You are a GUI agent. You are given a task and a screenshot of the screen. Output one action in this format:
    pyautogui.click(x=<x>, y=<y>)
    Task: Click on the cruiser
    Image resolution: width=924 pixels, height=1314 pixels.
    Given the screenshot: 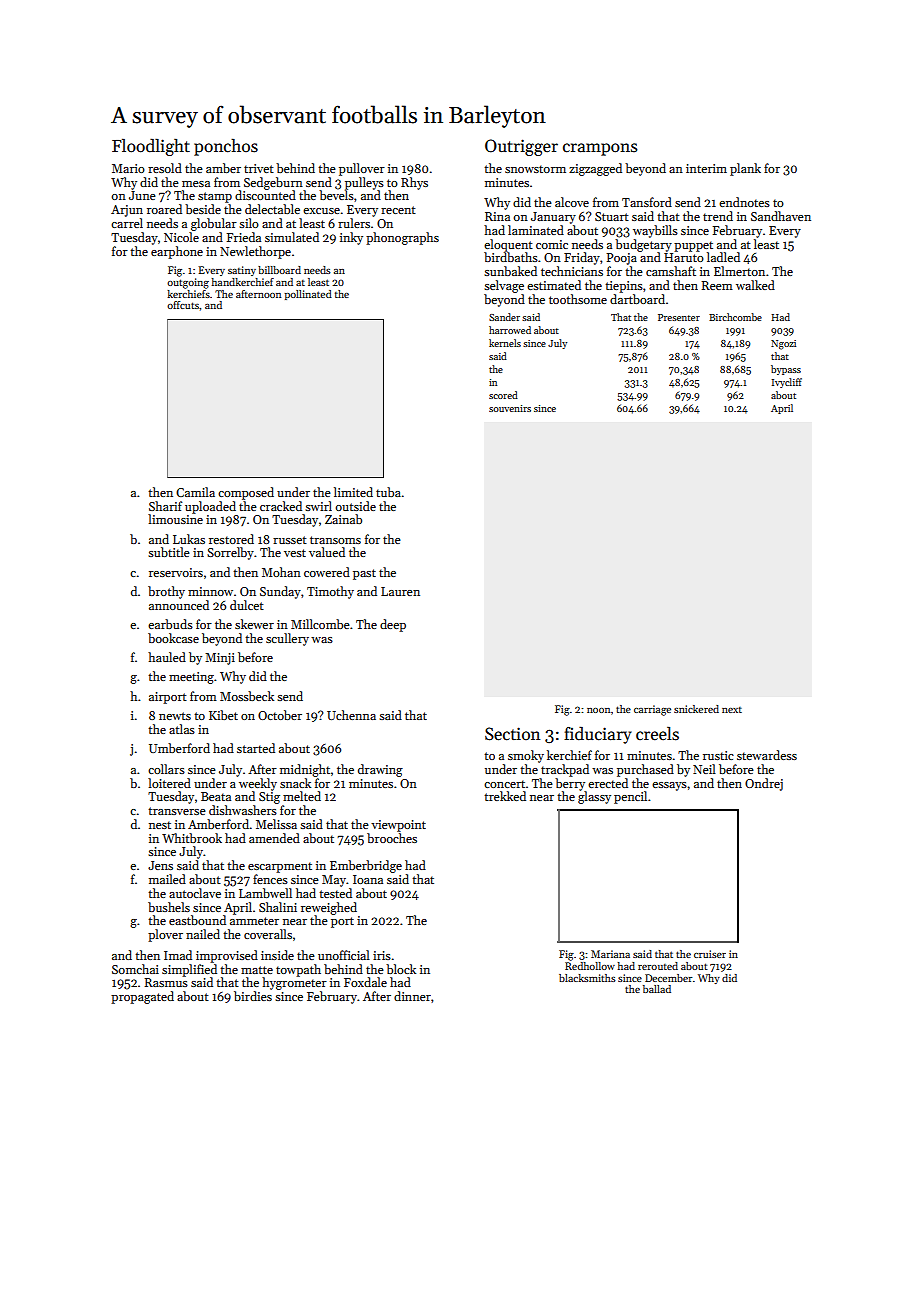 What is the action you would take?
    pyautogui.click(x=710, y=954)
